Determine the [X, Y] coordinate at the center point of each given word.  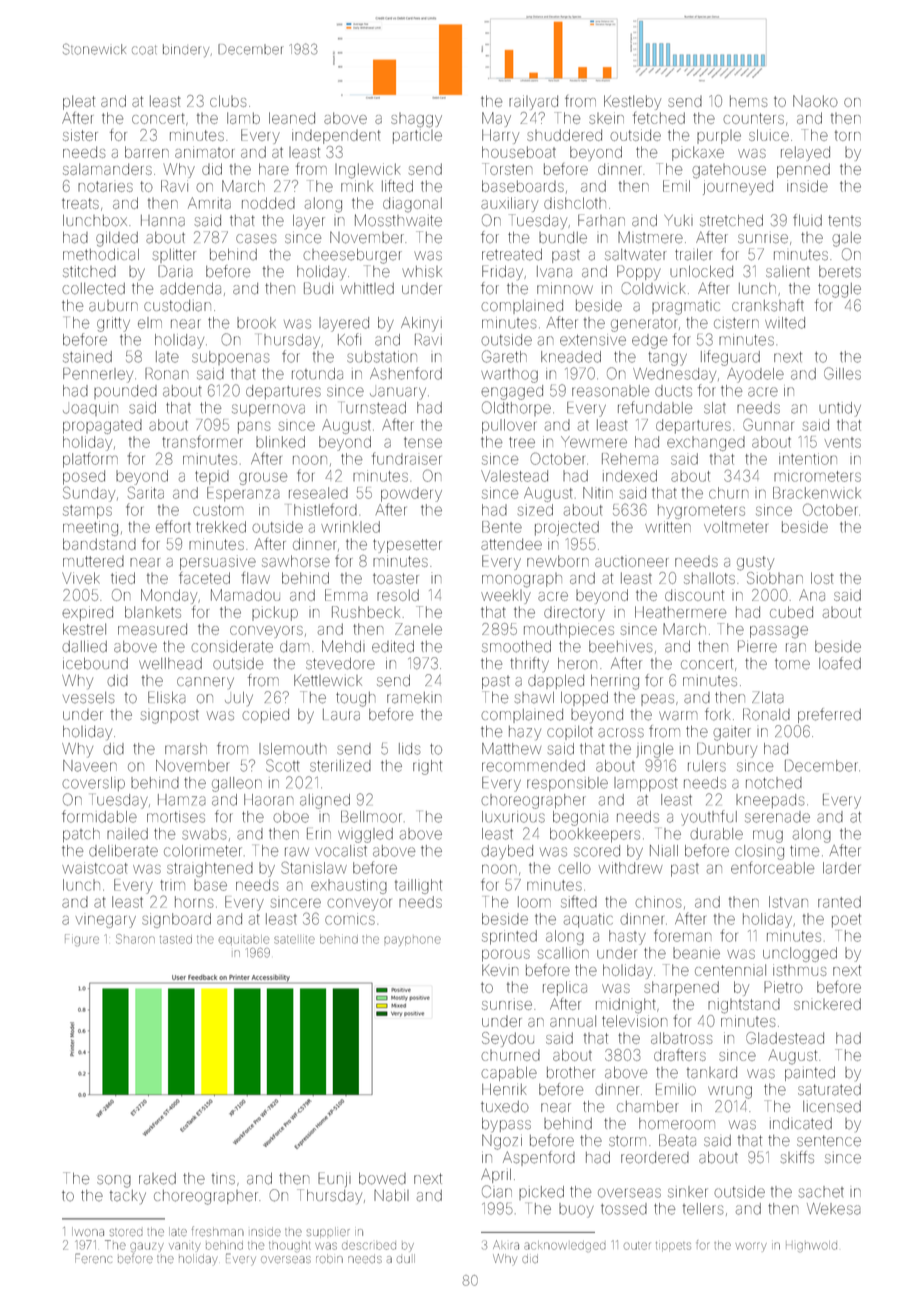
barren [147, 152]
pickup [275, 613]
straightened [210, 869]
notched [774, 783]
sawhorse [296, 561]
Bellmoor [371, 817]
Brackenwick [817, 493]
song [114, 1181]
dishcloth [575, 203]
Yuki [678, 220]
